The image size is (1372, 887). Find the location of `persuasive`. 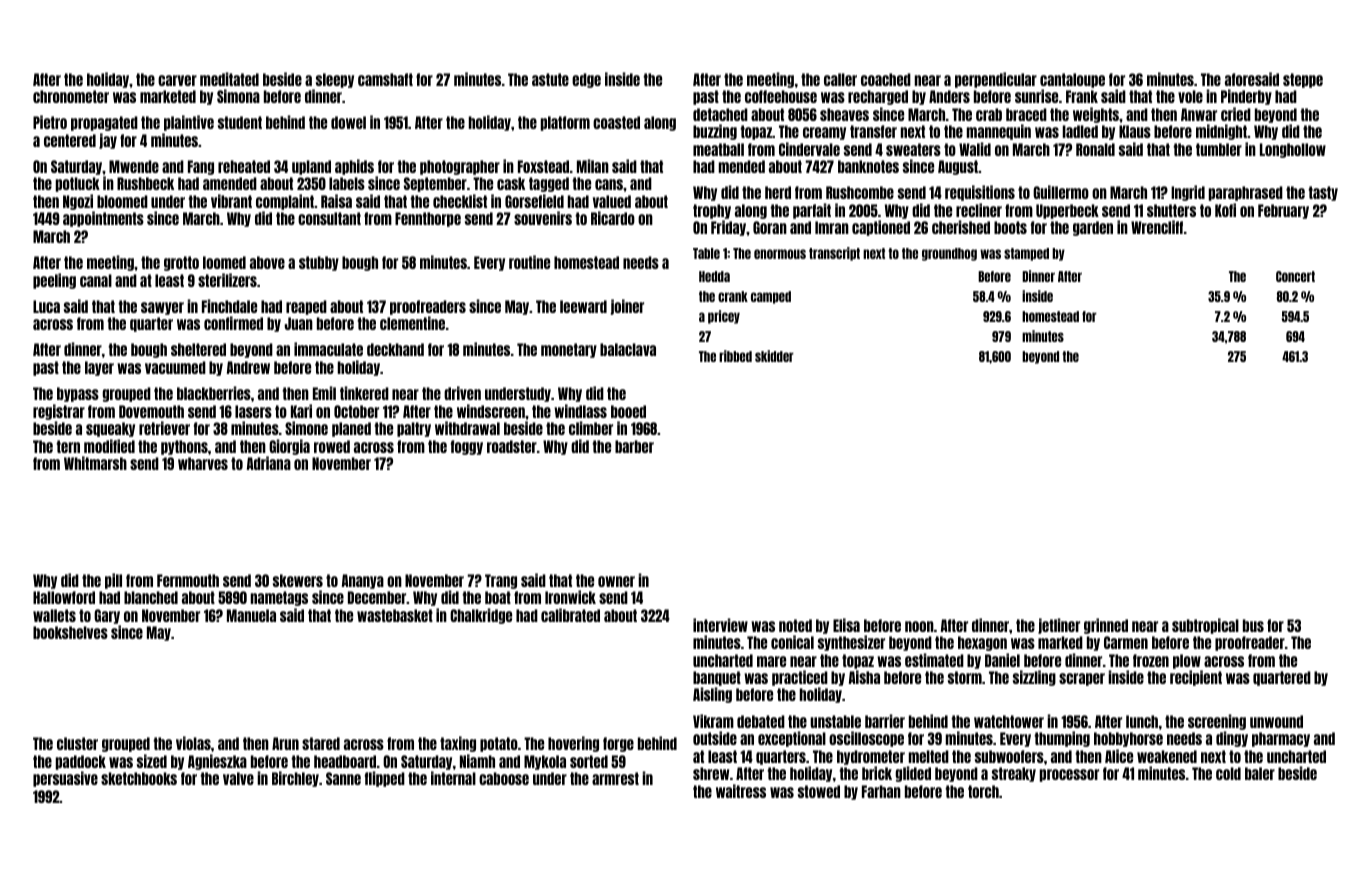

persuasive is located at coordinates (65, 779).
